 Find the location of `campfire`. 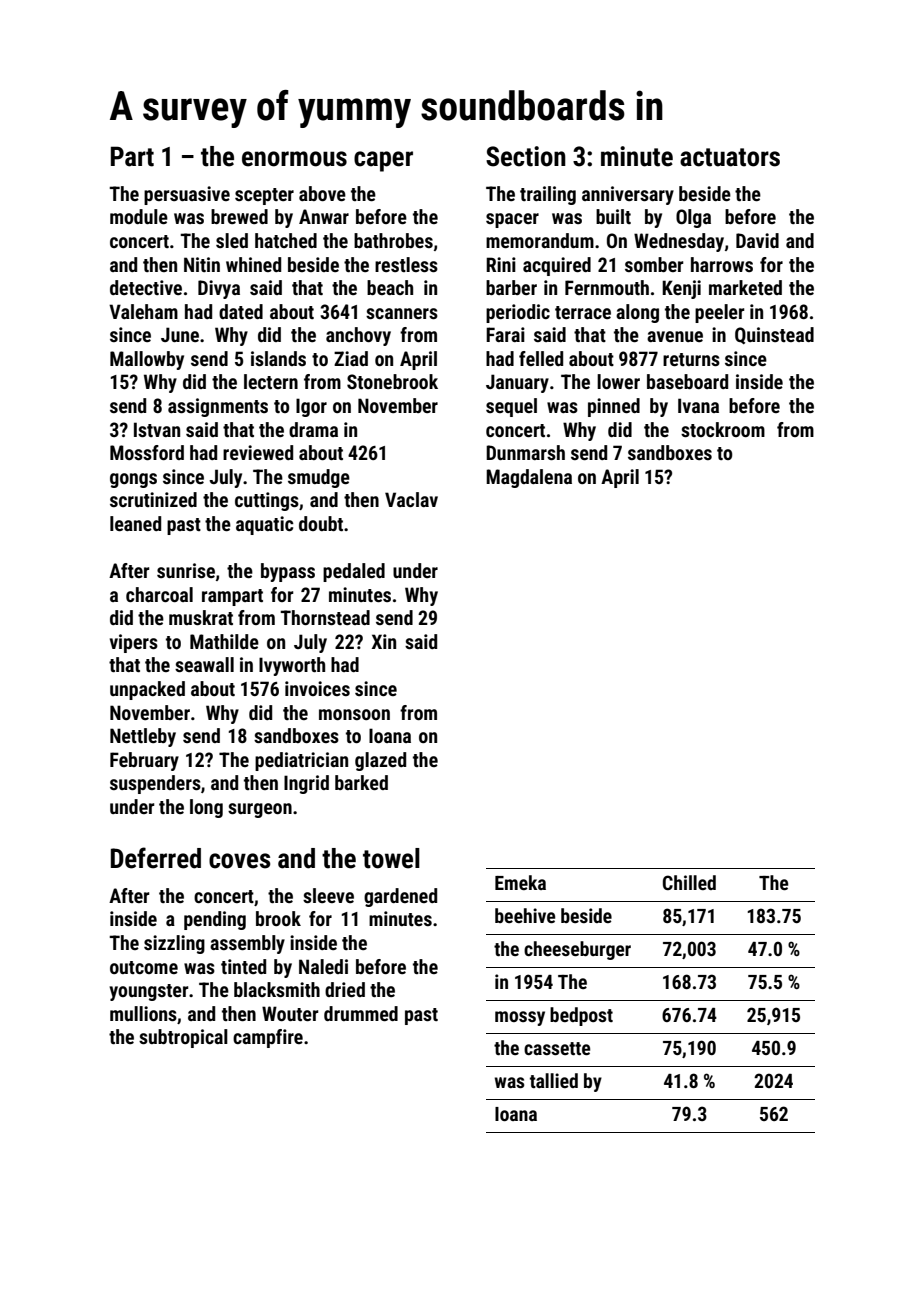

campfire is located at coordinates (268, 1038).
